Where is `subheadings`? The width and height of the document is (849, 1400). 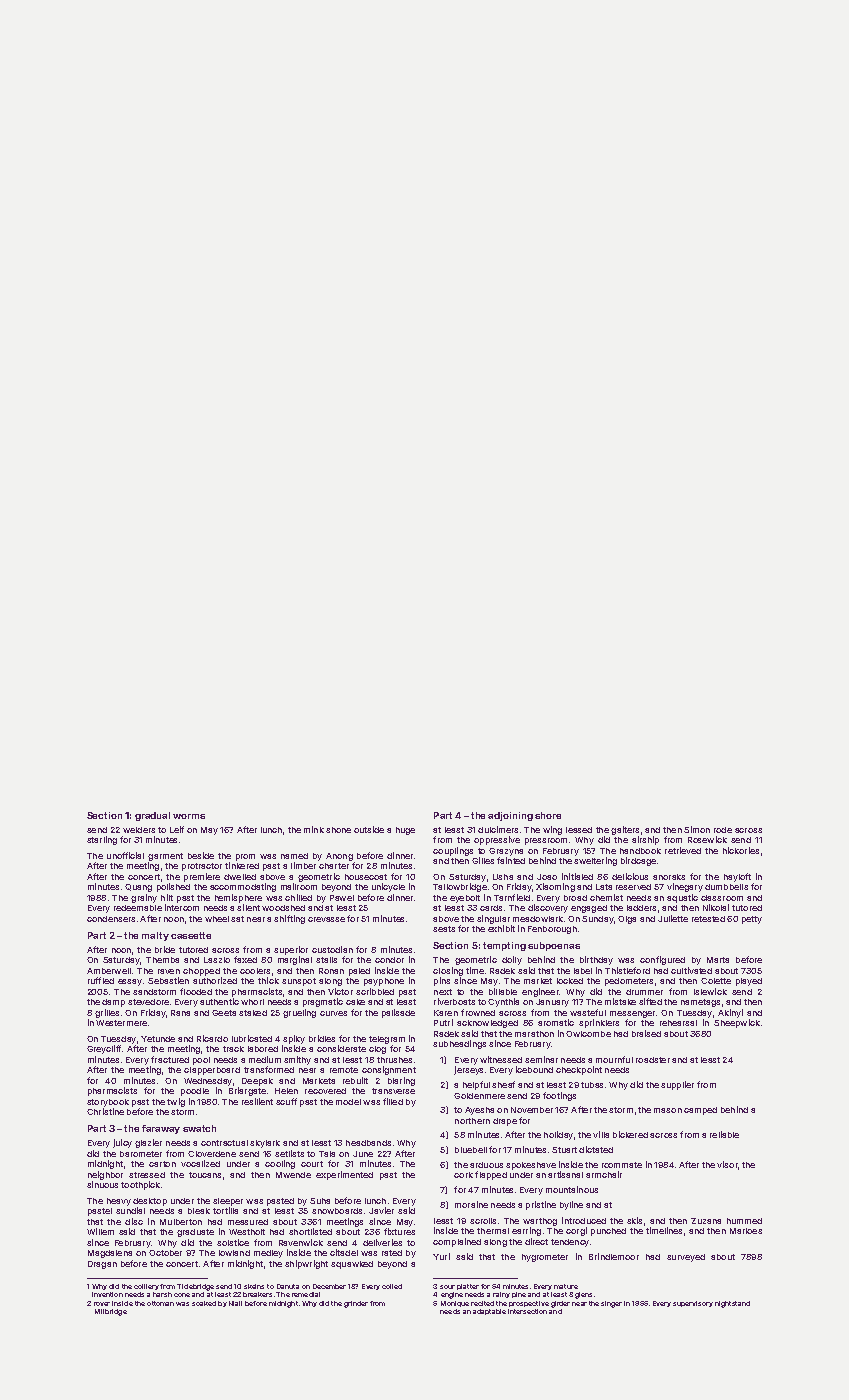
subheadings is located at coordinates (459, 1044).
